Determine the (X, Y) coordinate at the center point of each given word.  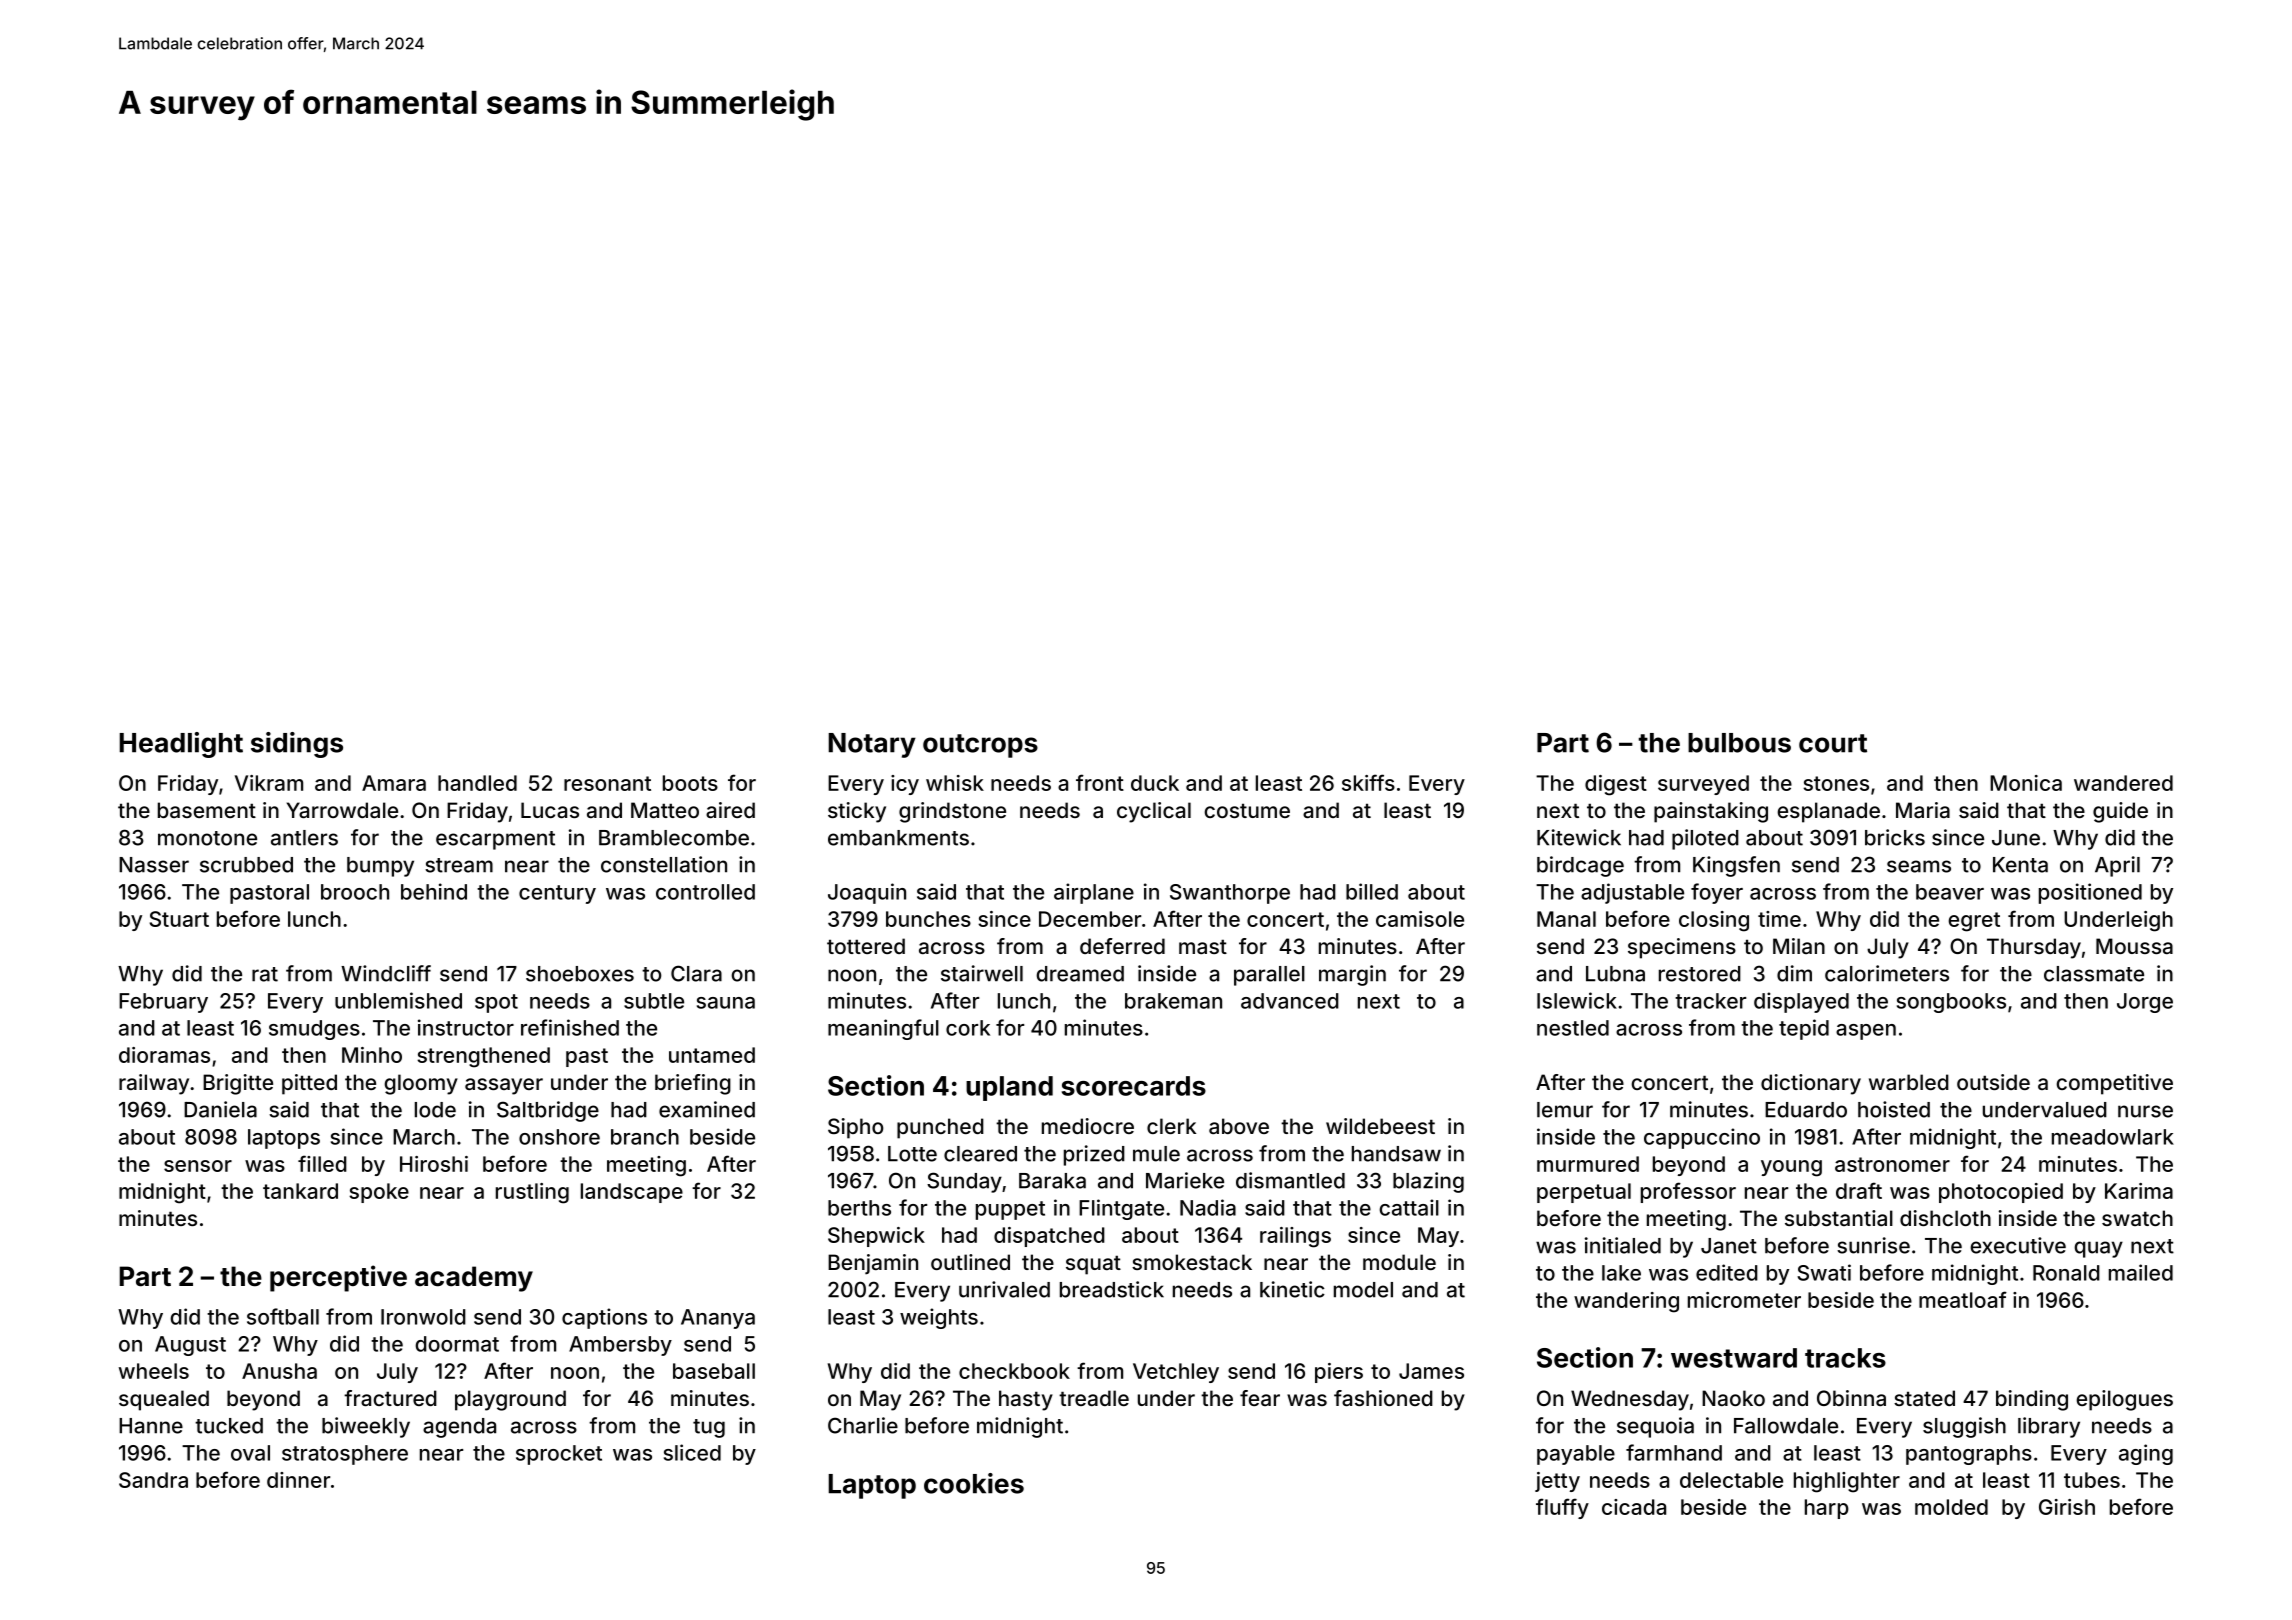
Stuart (179, 919)
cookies (974, 1483)
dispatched (1049, 1237)
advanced (1290, 1001)
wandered (2123, 783)
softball (283, 1316)
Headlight (181, 745)
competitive (2114, 1084)
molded (1951, 1507)
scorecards (1134, 1086)
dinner (298, 1480)
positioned (2090, 893)
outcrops (980, 746)
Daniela (220, 1109)
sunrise (1873, 1245)
